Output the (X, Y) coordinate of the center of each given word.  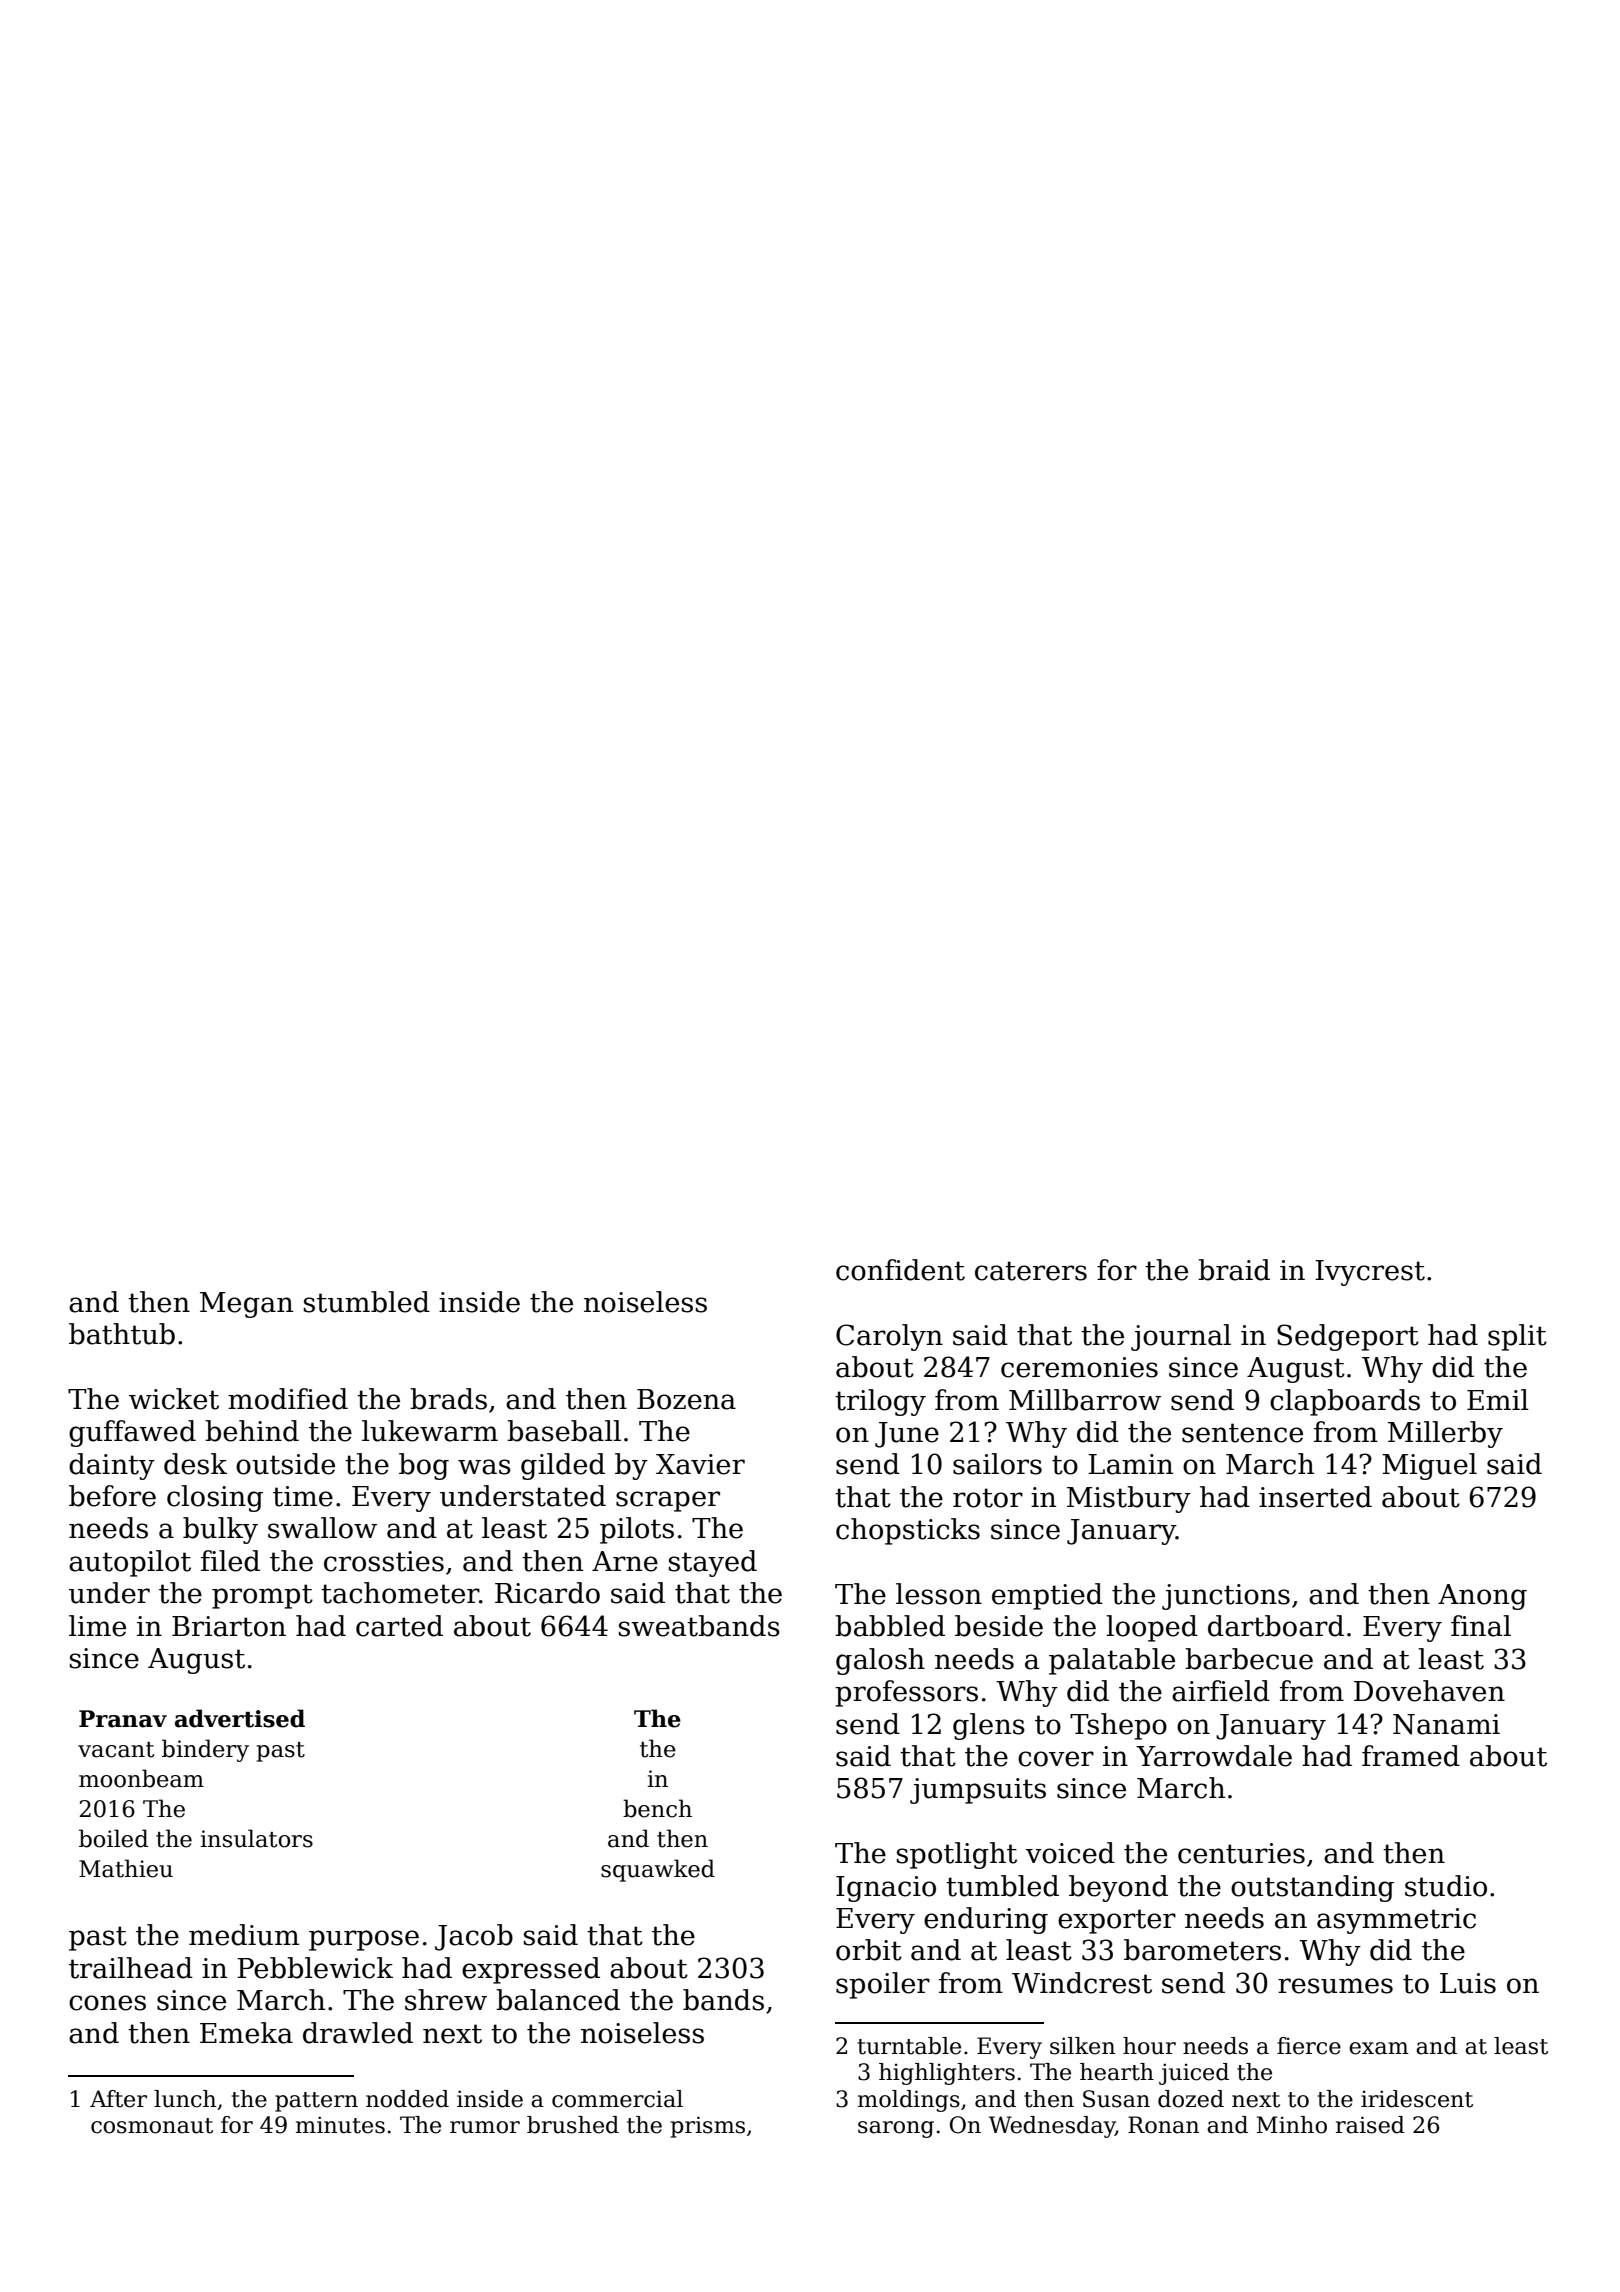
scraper (668, 1501)
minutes (340, 2125)
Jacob (474, 1937)
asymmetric (1396, 1921)
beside (999, 1626)
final (1481, 1626)
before (112, 1496)
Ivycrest (1370, 1273)
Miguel (1429, 1466)
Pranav (123, 1719)
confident (900, 1270)
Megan (246, 1305)
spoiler (883, 1985)
